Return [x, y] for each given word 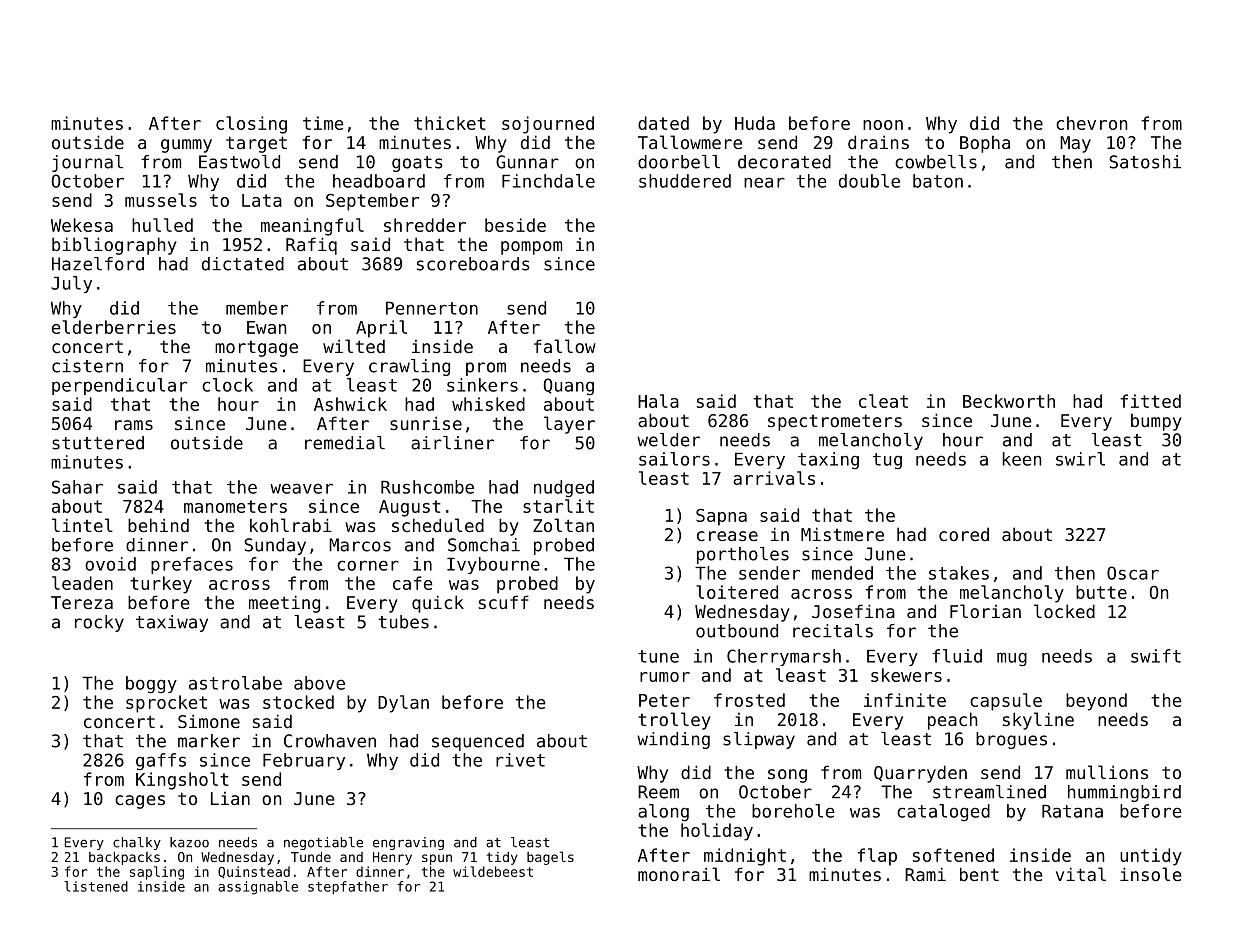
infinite [905, 700]
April [381, 329]
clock [227, 385]
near [764, 182]
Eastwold [239, 162]
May [1075, 144]
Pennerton [432, 308]
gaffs [161, 761]
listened [96, 886]
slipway [759, 740]
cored [964, 534]
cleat [883, 401]
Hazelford [98, 264]
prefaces [192, 565]
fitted [1150, 401]
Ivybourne [493, 565]
